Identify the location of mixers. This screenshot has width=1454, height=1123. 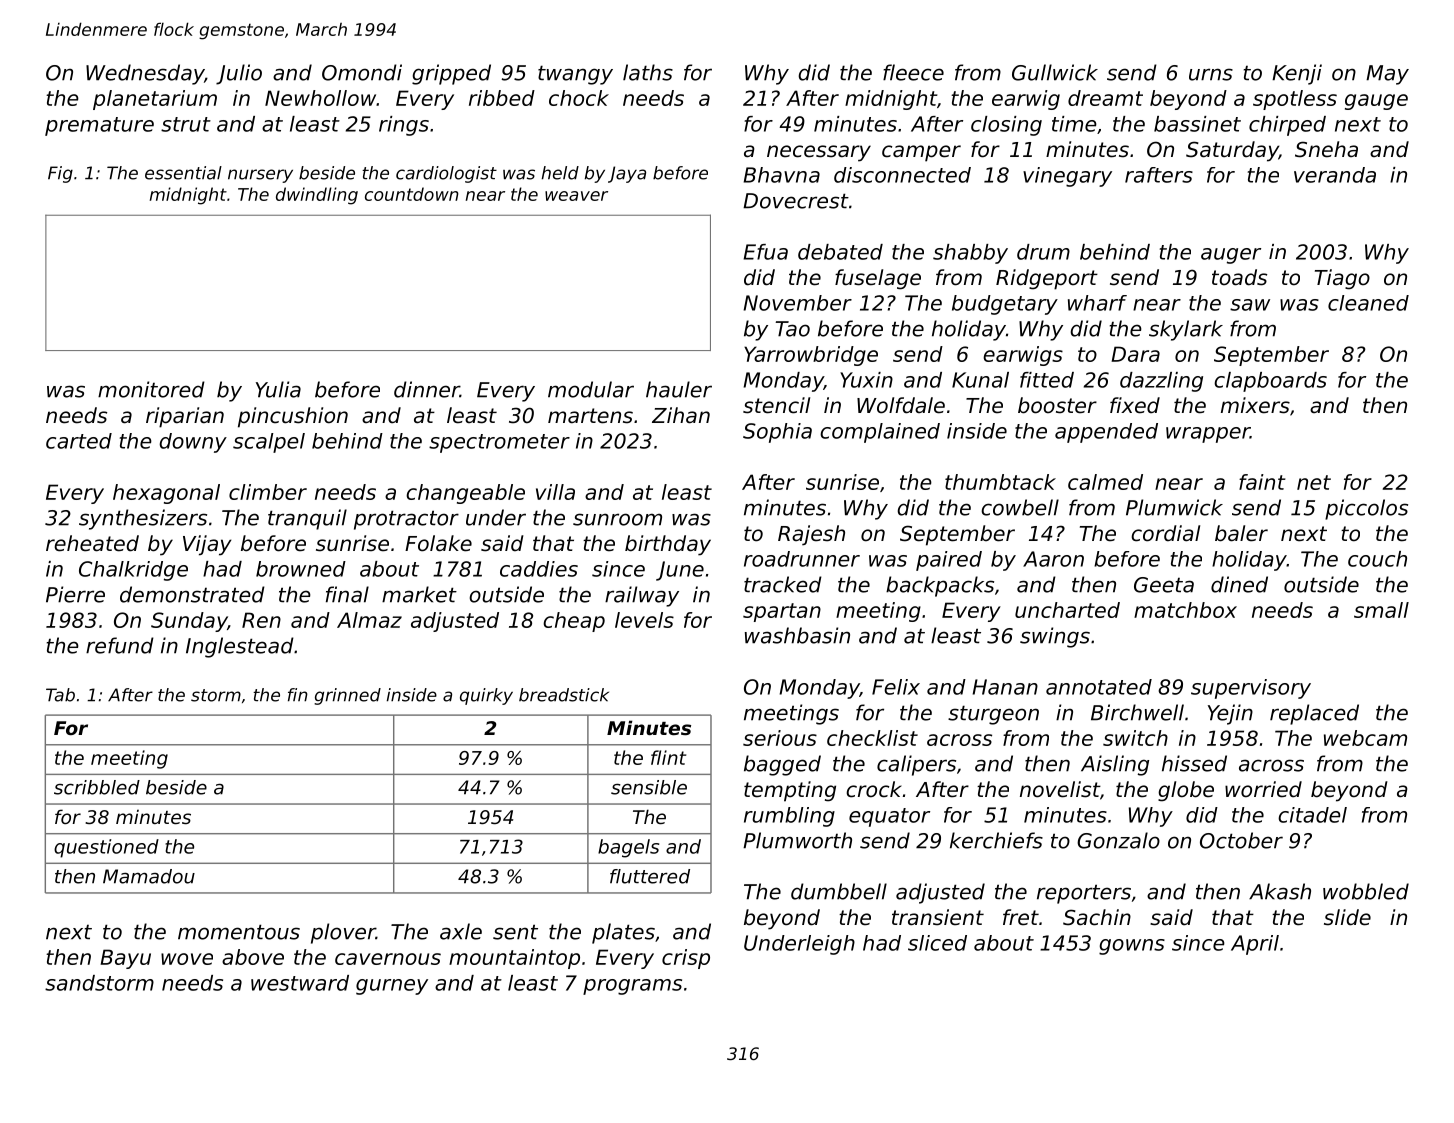
(1255, 405).
